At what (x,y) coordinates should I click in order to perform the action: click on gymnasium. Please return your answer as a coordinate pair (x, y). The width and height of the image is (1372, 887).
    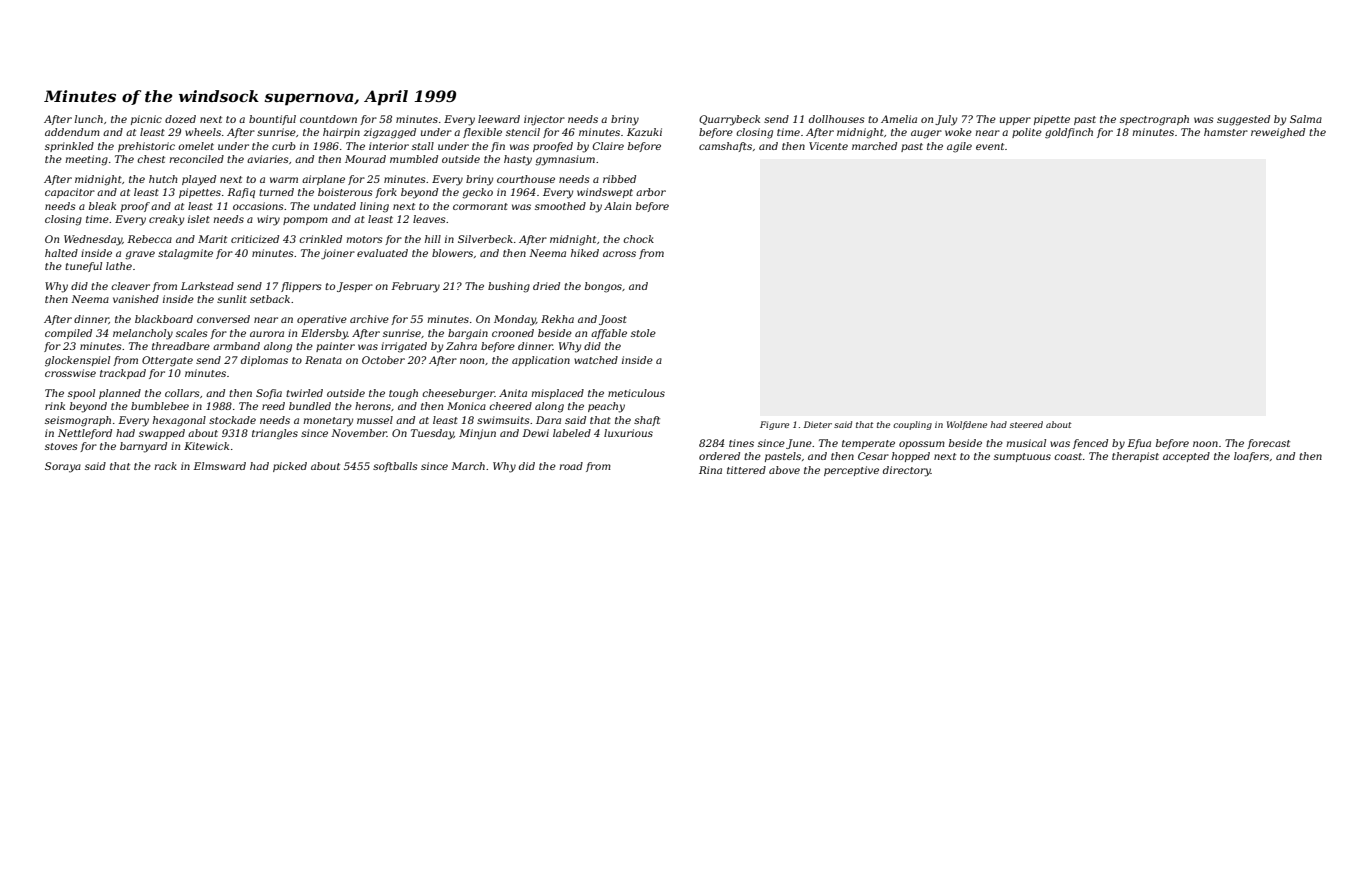
    Looking at the image, I should click on (565, 160).
